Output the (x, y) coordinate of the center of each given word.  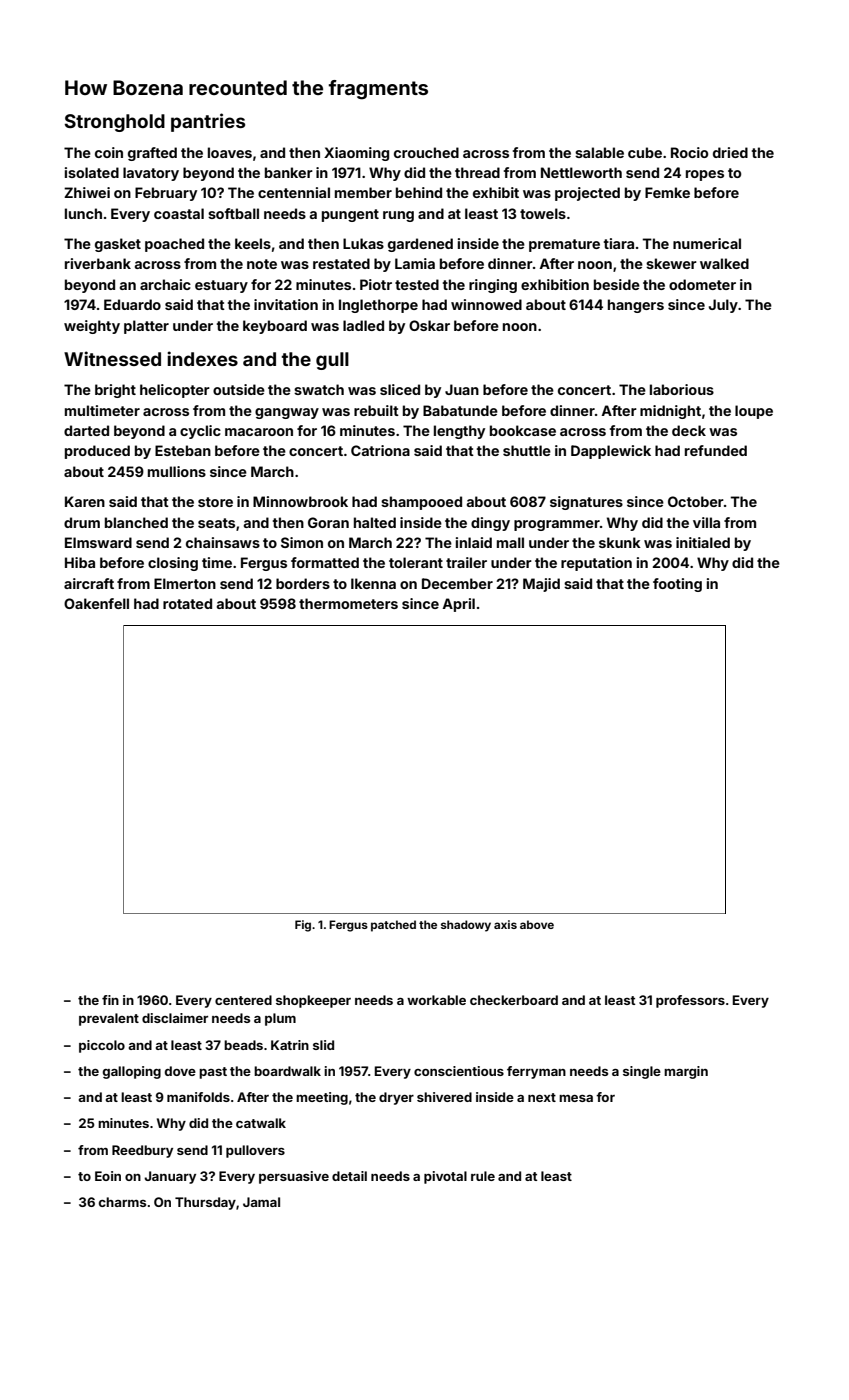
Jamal (261, 1202)
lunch (83, 213)
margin (686, 1072)
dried (730, 152)
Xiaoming (356, 154)
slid (323, 1045)
